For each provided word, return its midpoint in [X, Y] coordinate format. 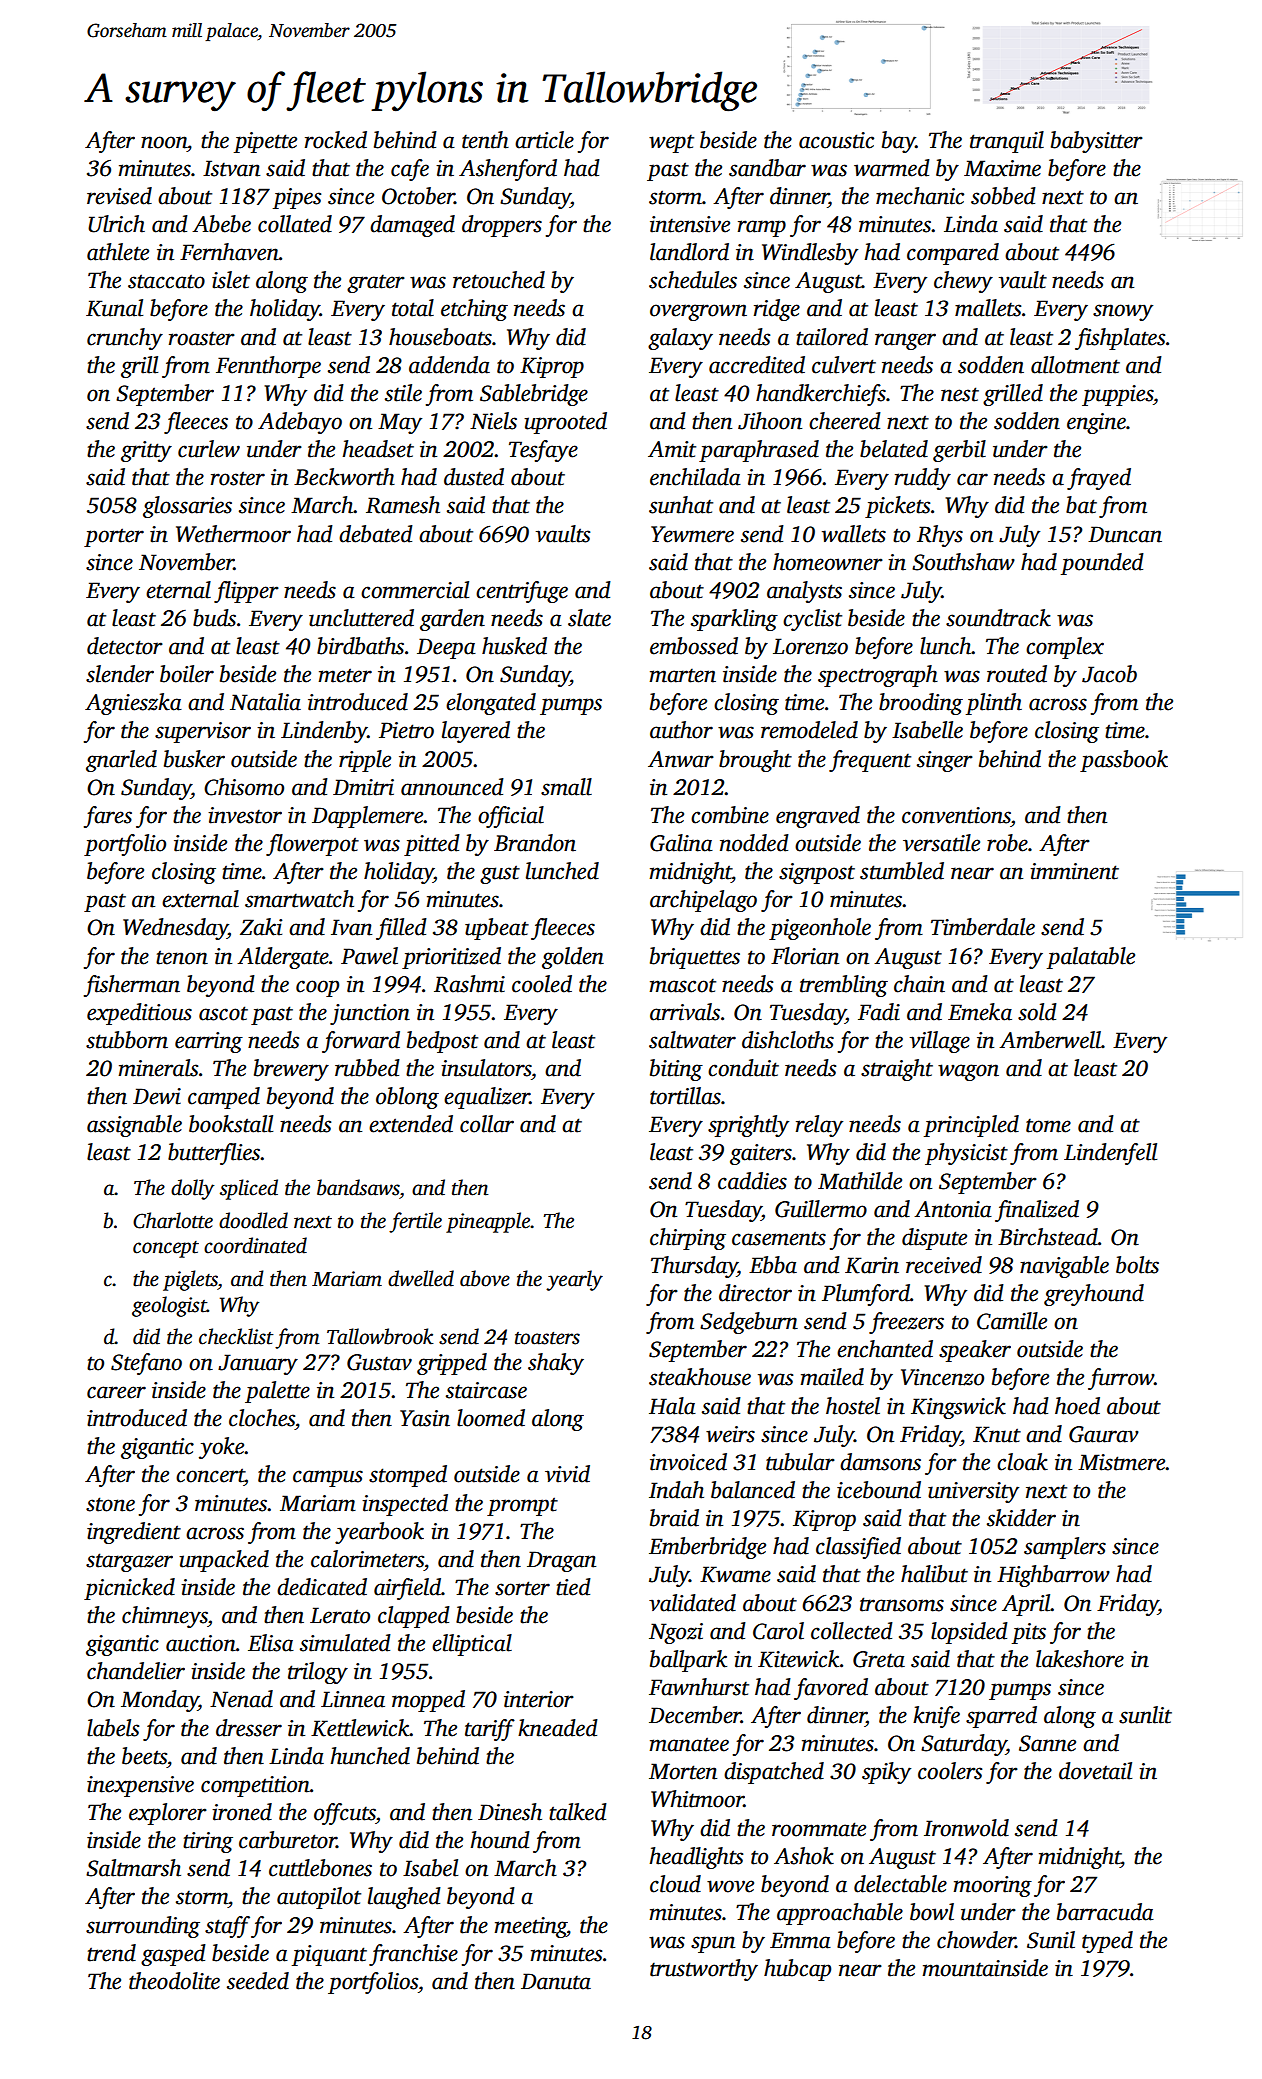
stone [110, 1504]
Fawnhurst [699, 1687]
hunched [370, 1756]
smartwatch [299, 899]
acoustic [836, 140]
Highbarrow [1053, 1576]
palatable [1091, 958]
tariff [490, 1730]
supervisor [203, 732]
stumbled [902, 871]
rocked [336, 140]
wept [671, 143]
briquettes [695, 958]
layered [476, 732]
